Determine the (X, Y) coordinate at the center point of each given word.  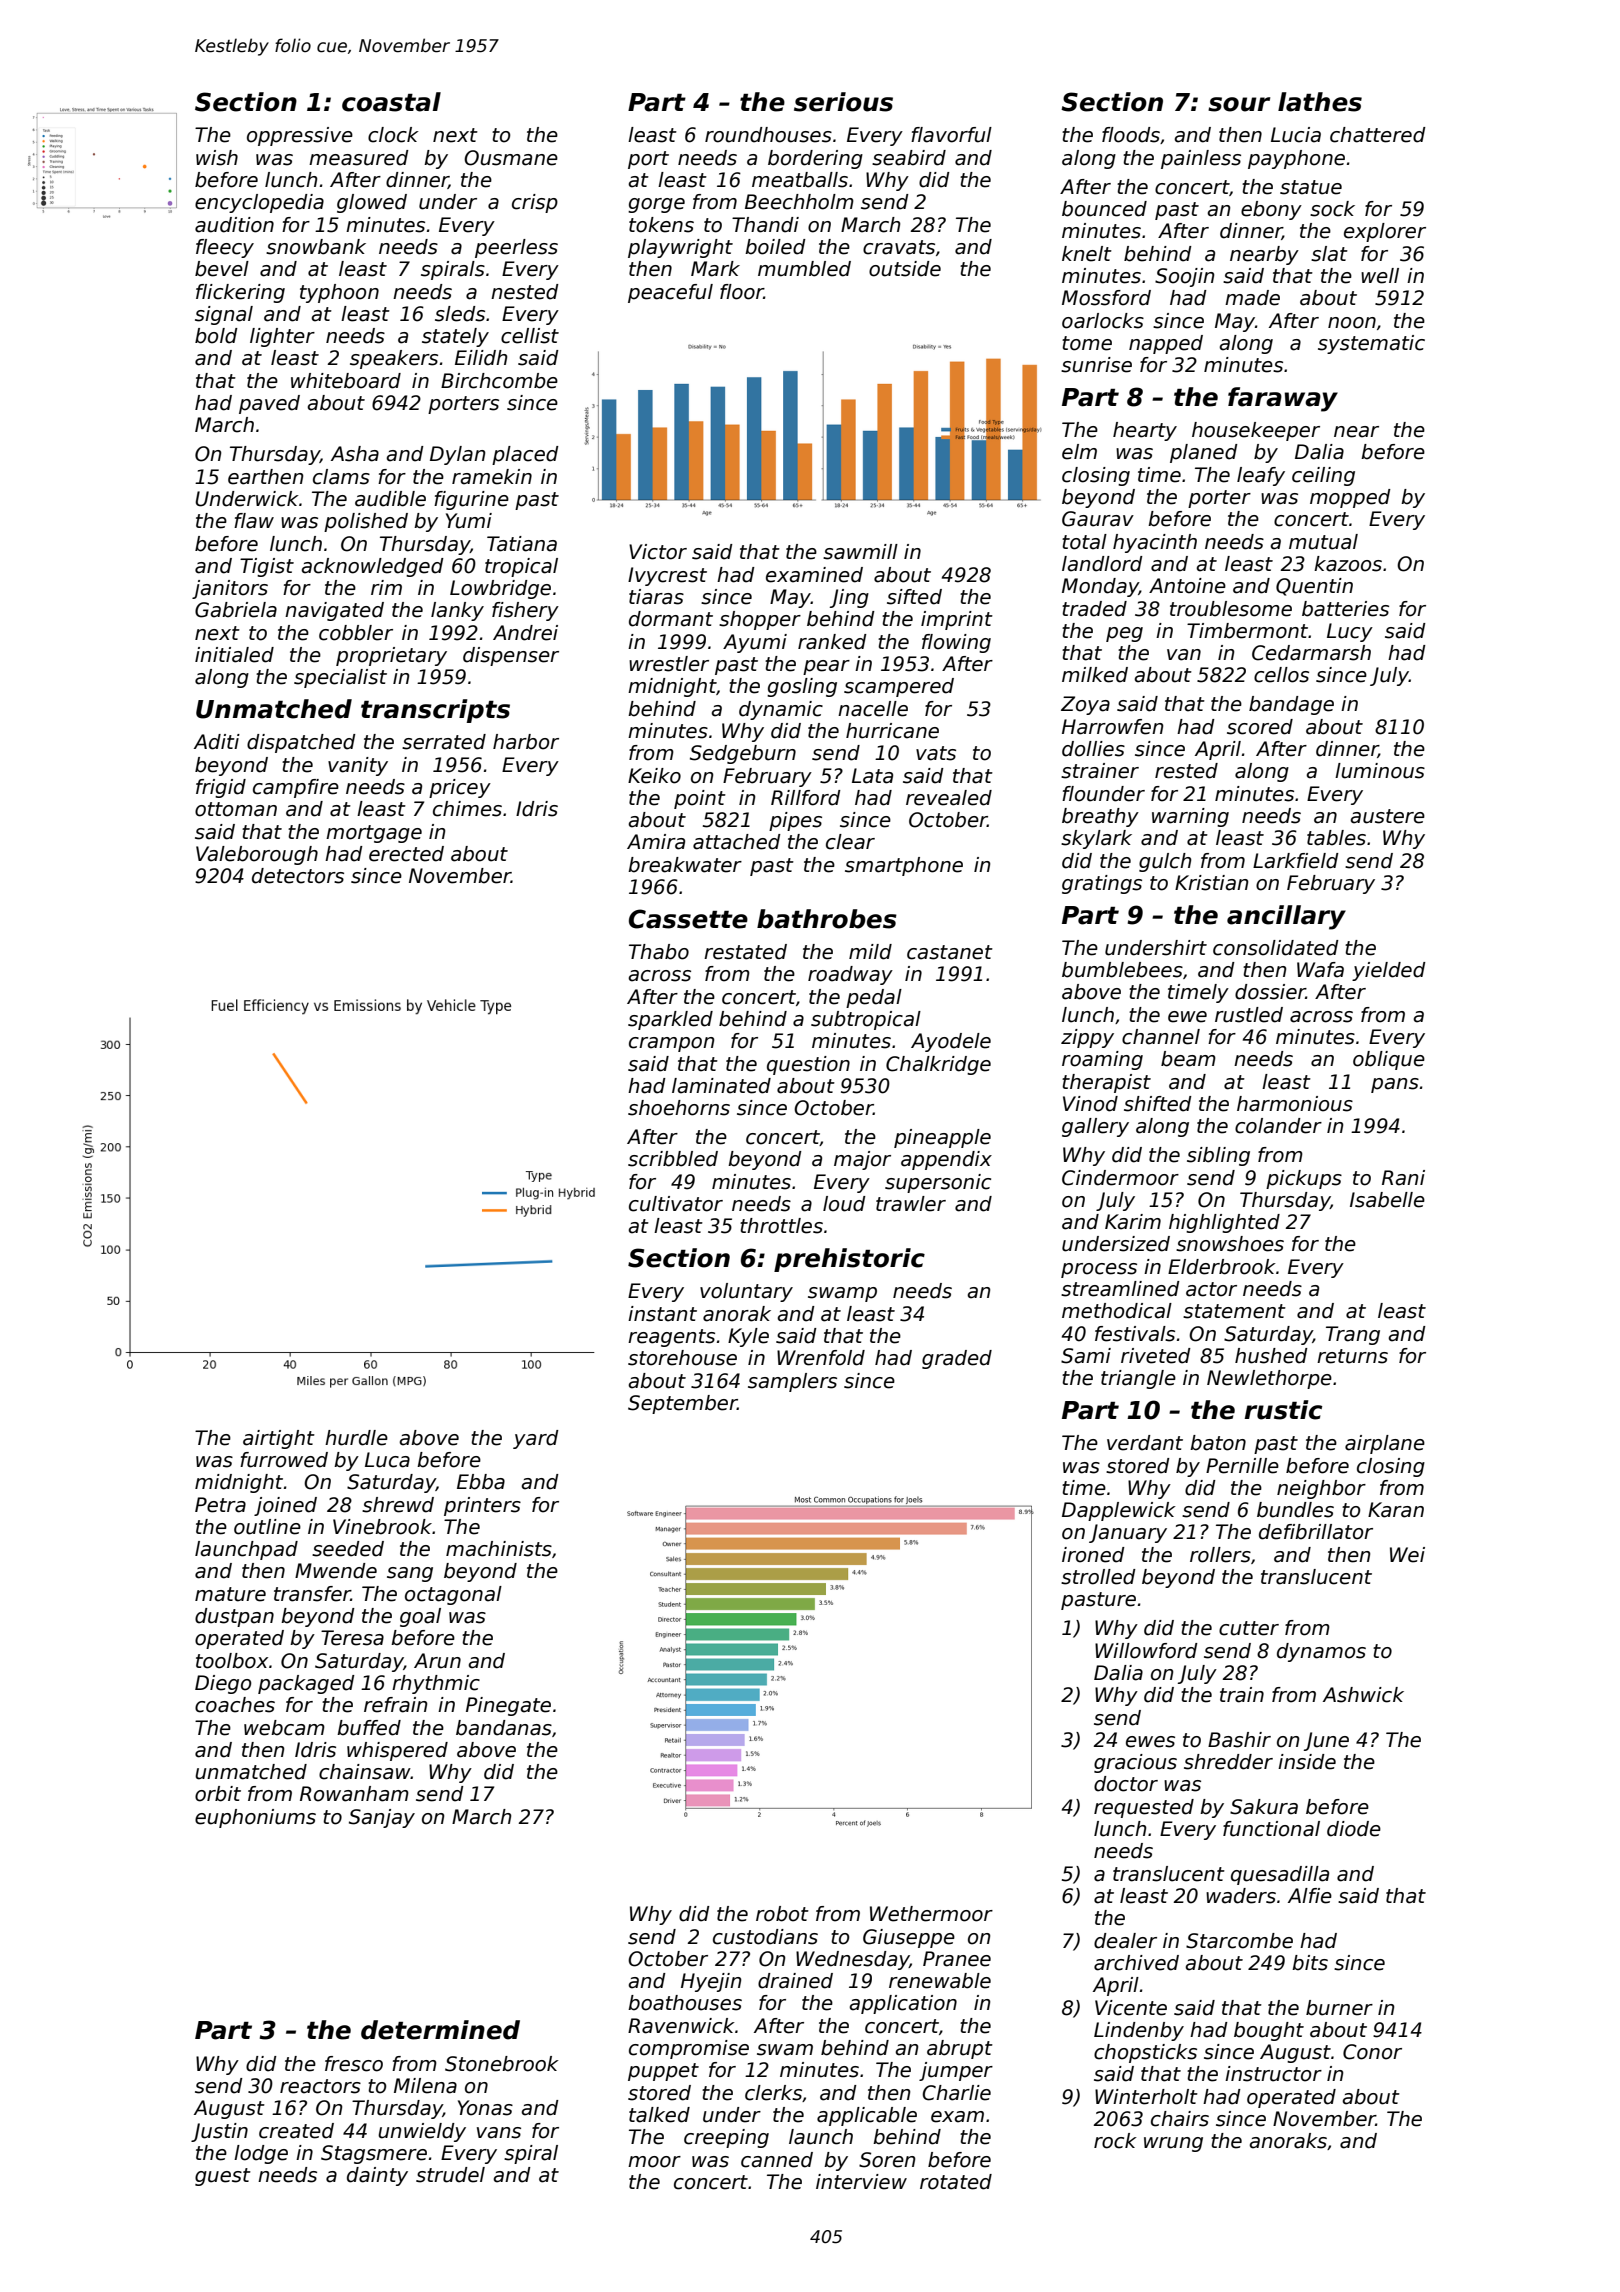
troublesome (1231, 609)
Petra (220, 1505)
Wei (1407, 1555)
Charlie (956, 2093)
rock (1115, 2141)
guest (223, 2177)
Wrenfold (821, 1358)
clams (341, 477)
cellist (530, 336)
